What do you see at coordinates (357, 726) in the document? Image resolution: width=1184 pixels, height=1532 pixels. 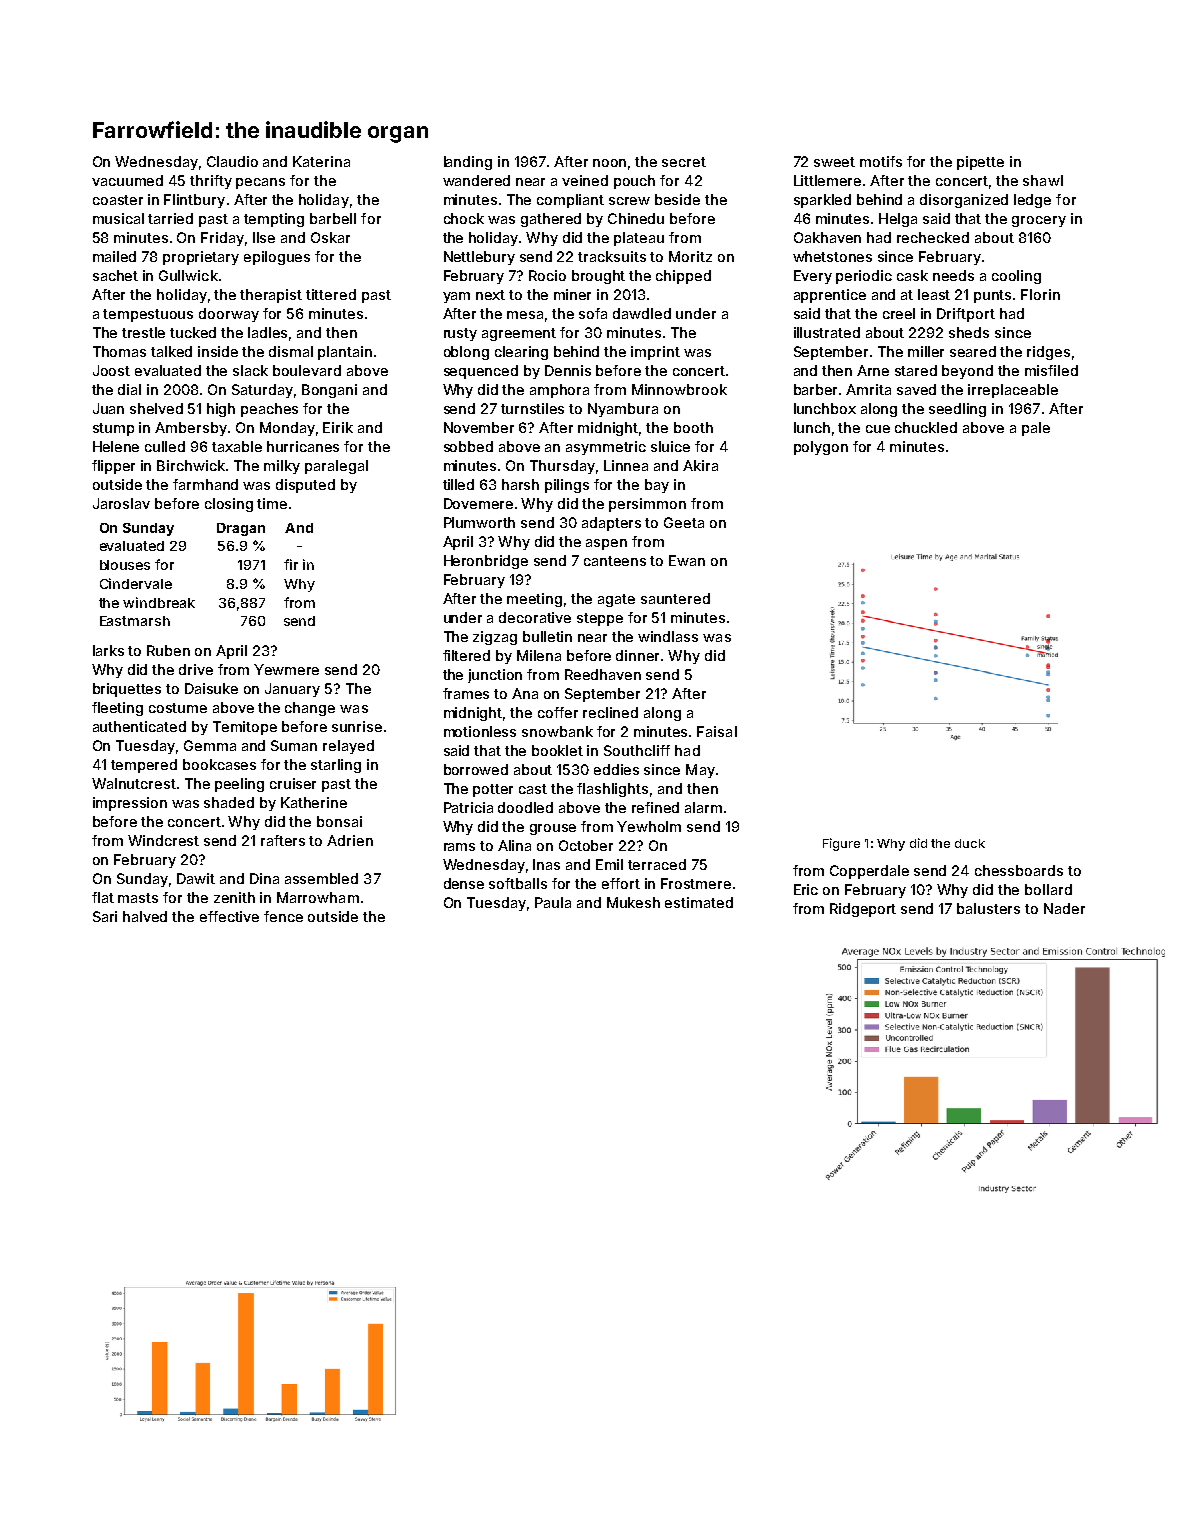 I see `sunrise` at bounding box center [357, 726].
